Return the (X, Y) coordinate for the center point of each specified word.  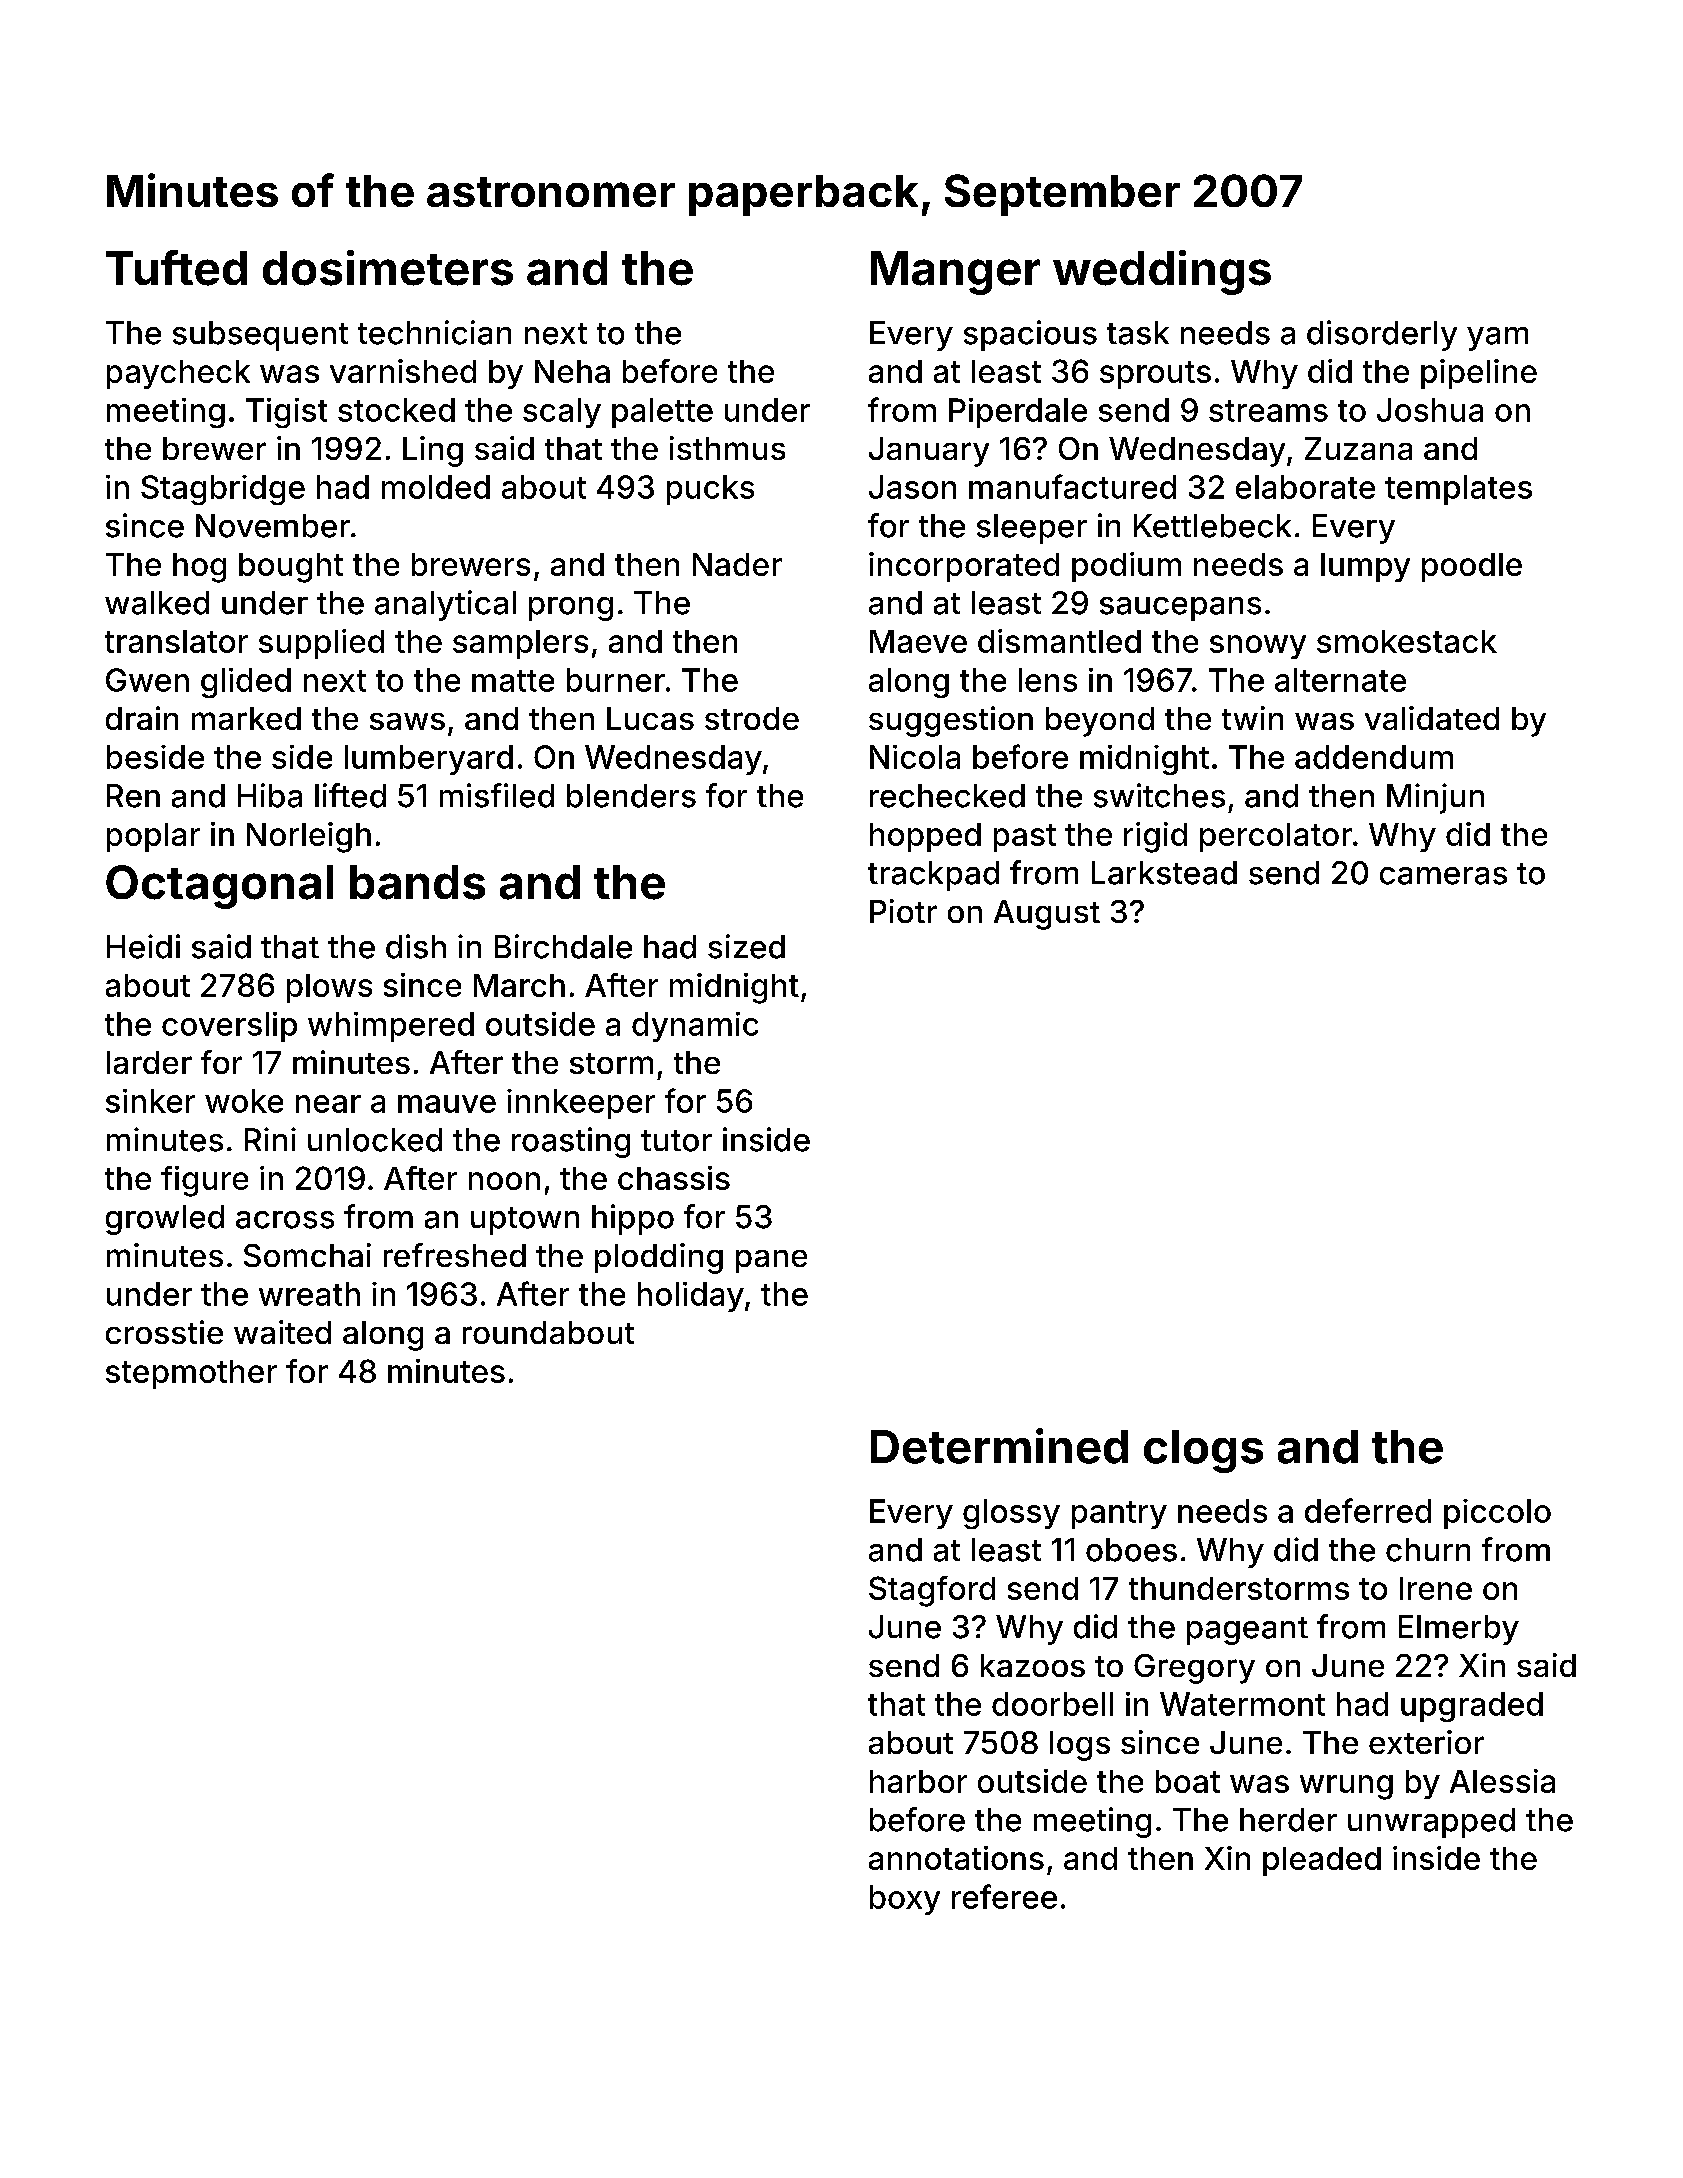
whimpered (391, 1027)
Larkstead (1164, 873)
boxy (905, 1900)
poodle (1472, 567)
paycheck (178, 374)
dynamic (695, 1027)
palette (662, 413)
